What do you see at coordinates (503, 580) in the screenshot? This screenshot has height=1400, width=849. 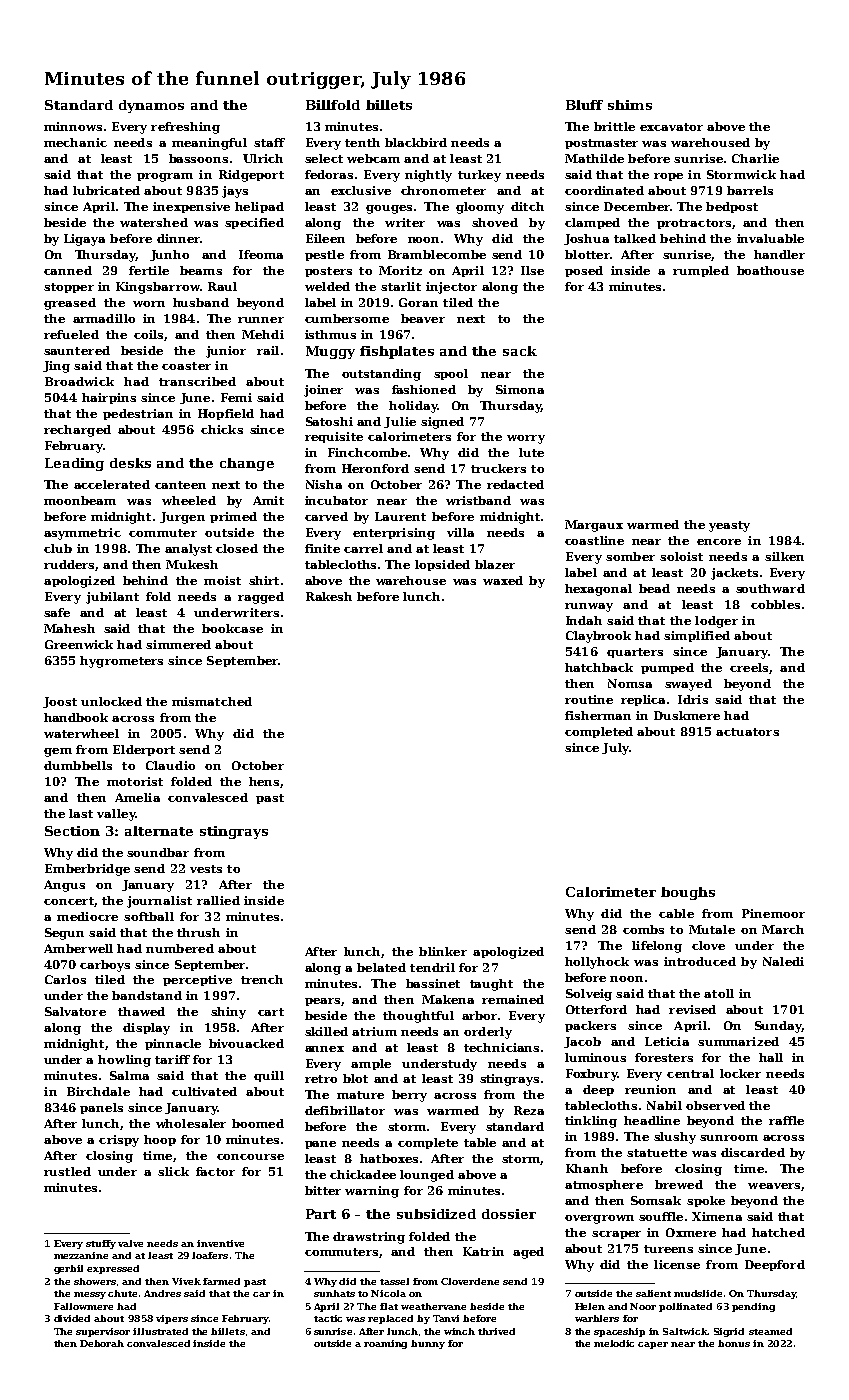 I see `waxed` at bounding box center [503, 580].
